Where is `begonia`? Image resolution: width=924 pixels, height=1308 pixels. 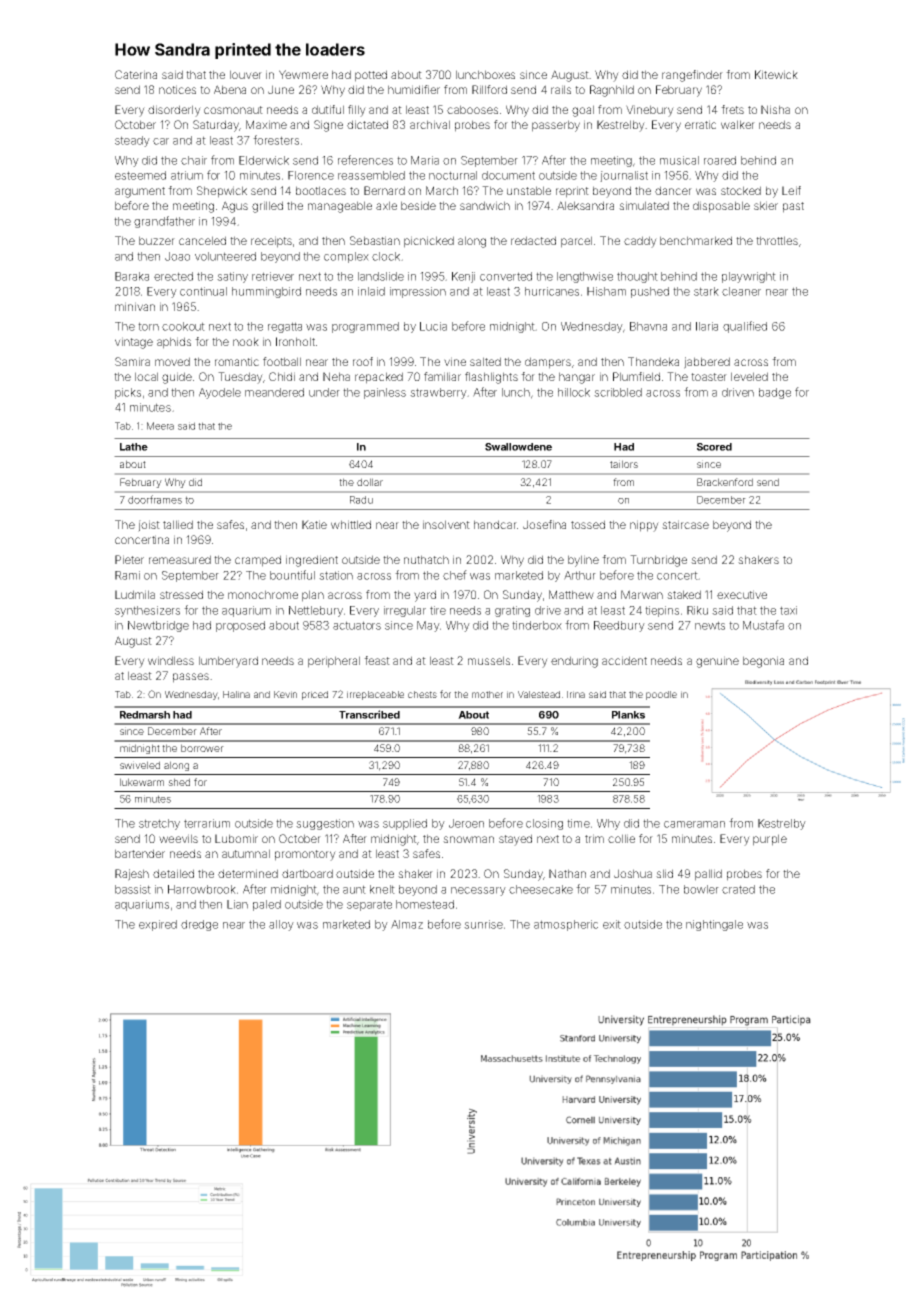
begonia is located at coordinates (763, 662).
